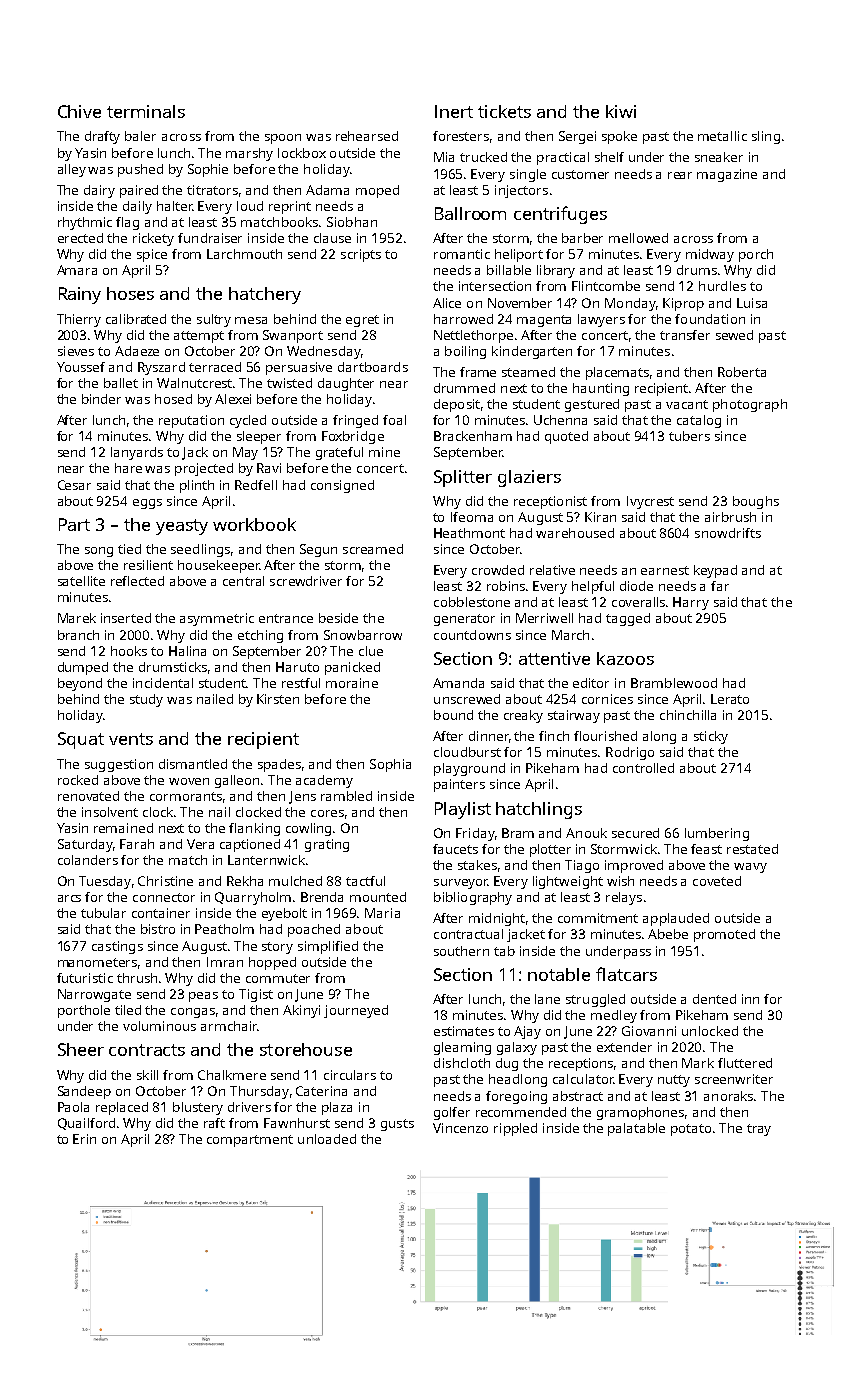 The width and height of the page is (849, 1400). Describe the element at coordinates (373, 549) in the page. I see `screamed` at that location.
